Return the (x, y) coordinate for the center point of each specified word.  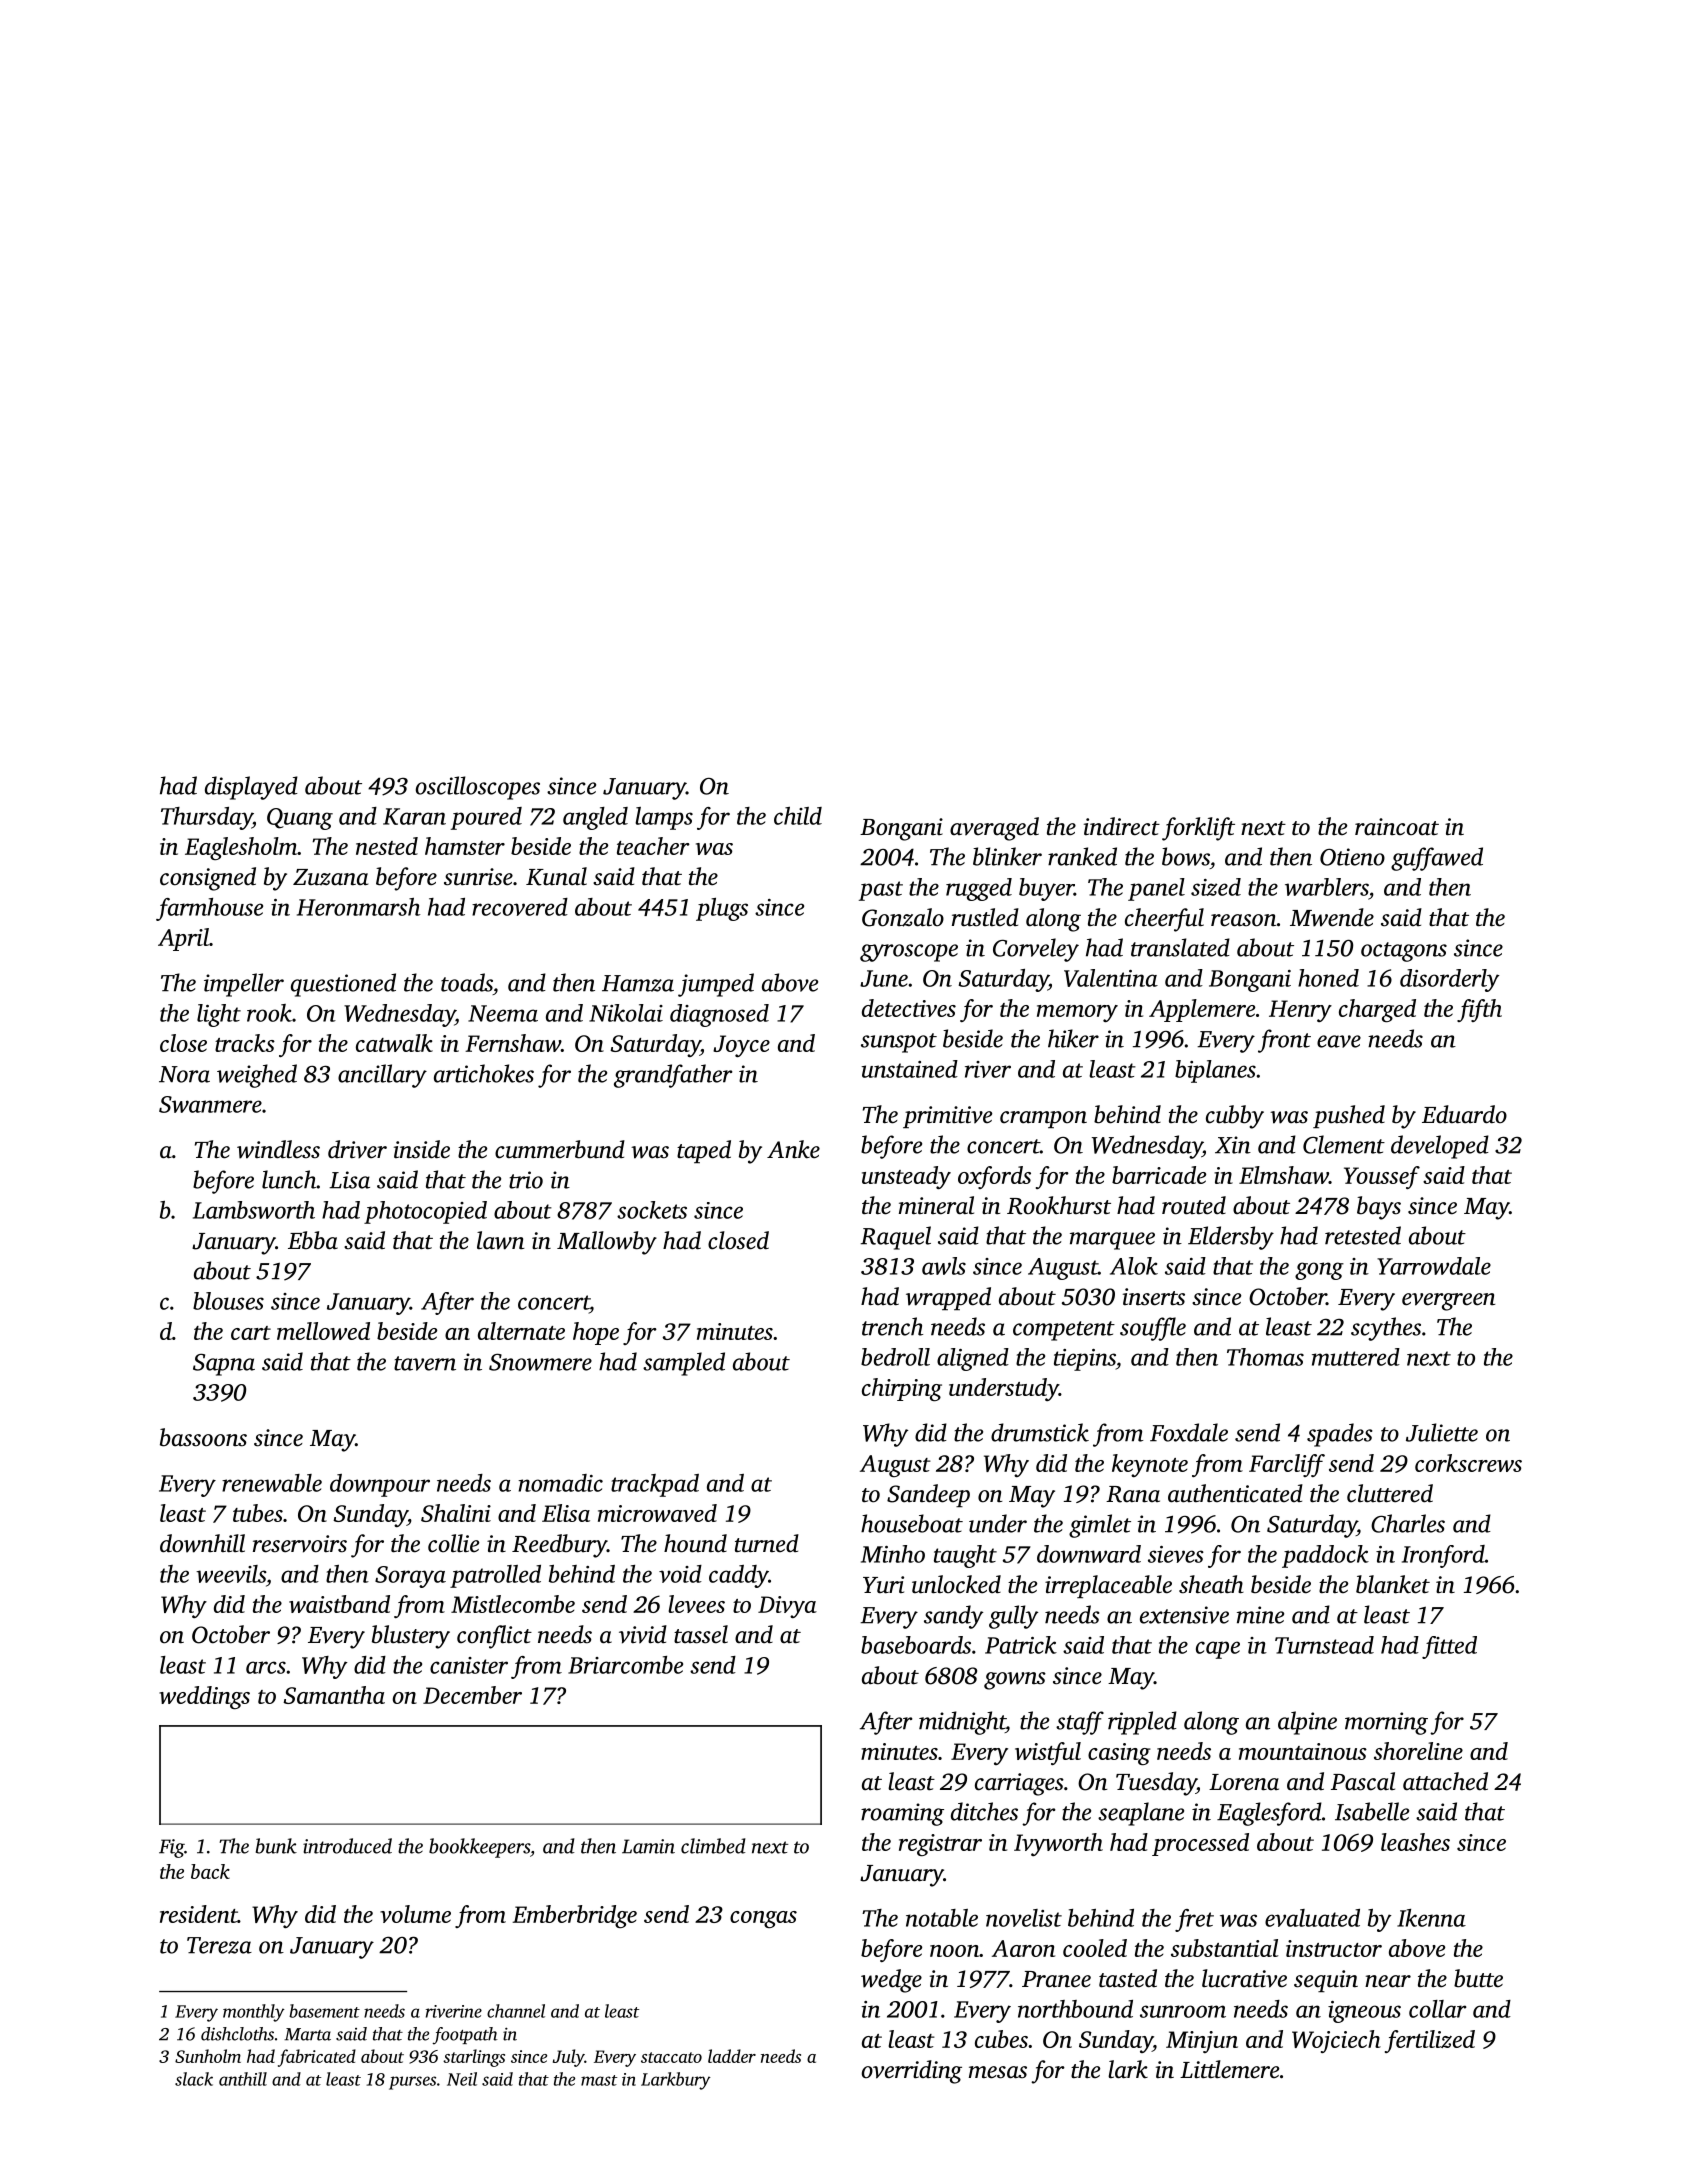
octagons (1404, 952)
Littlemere (1229, 2069)
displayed (251, 788)
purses (412, 2083)
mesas (998, 2072)
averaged (994, 829)
